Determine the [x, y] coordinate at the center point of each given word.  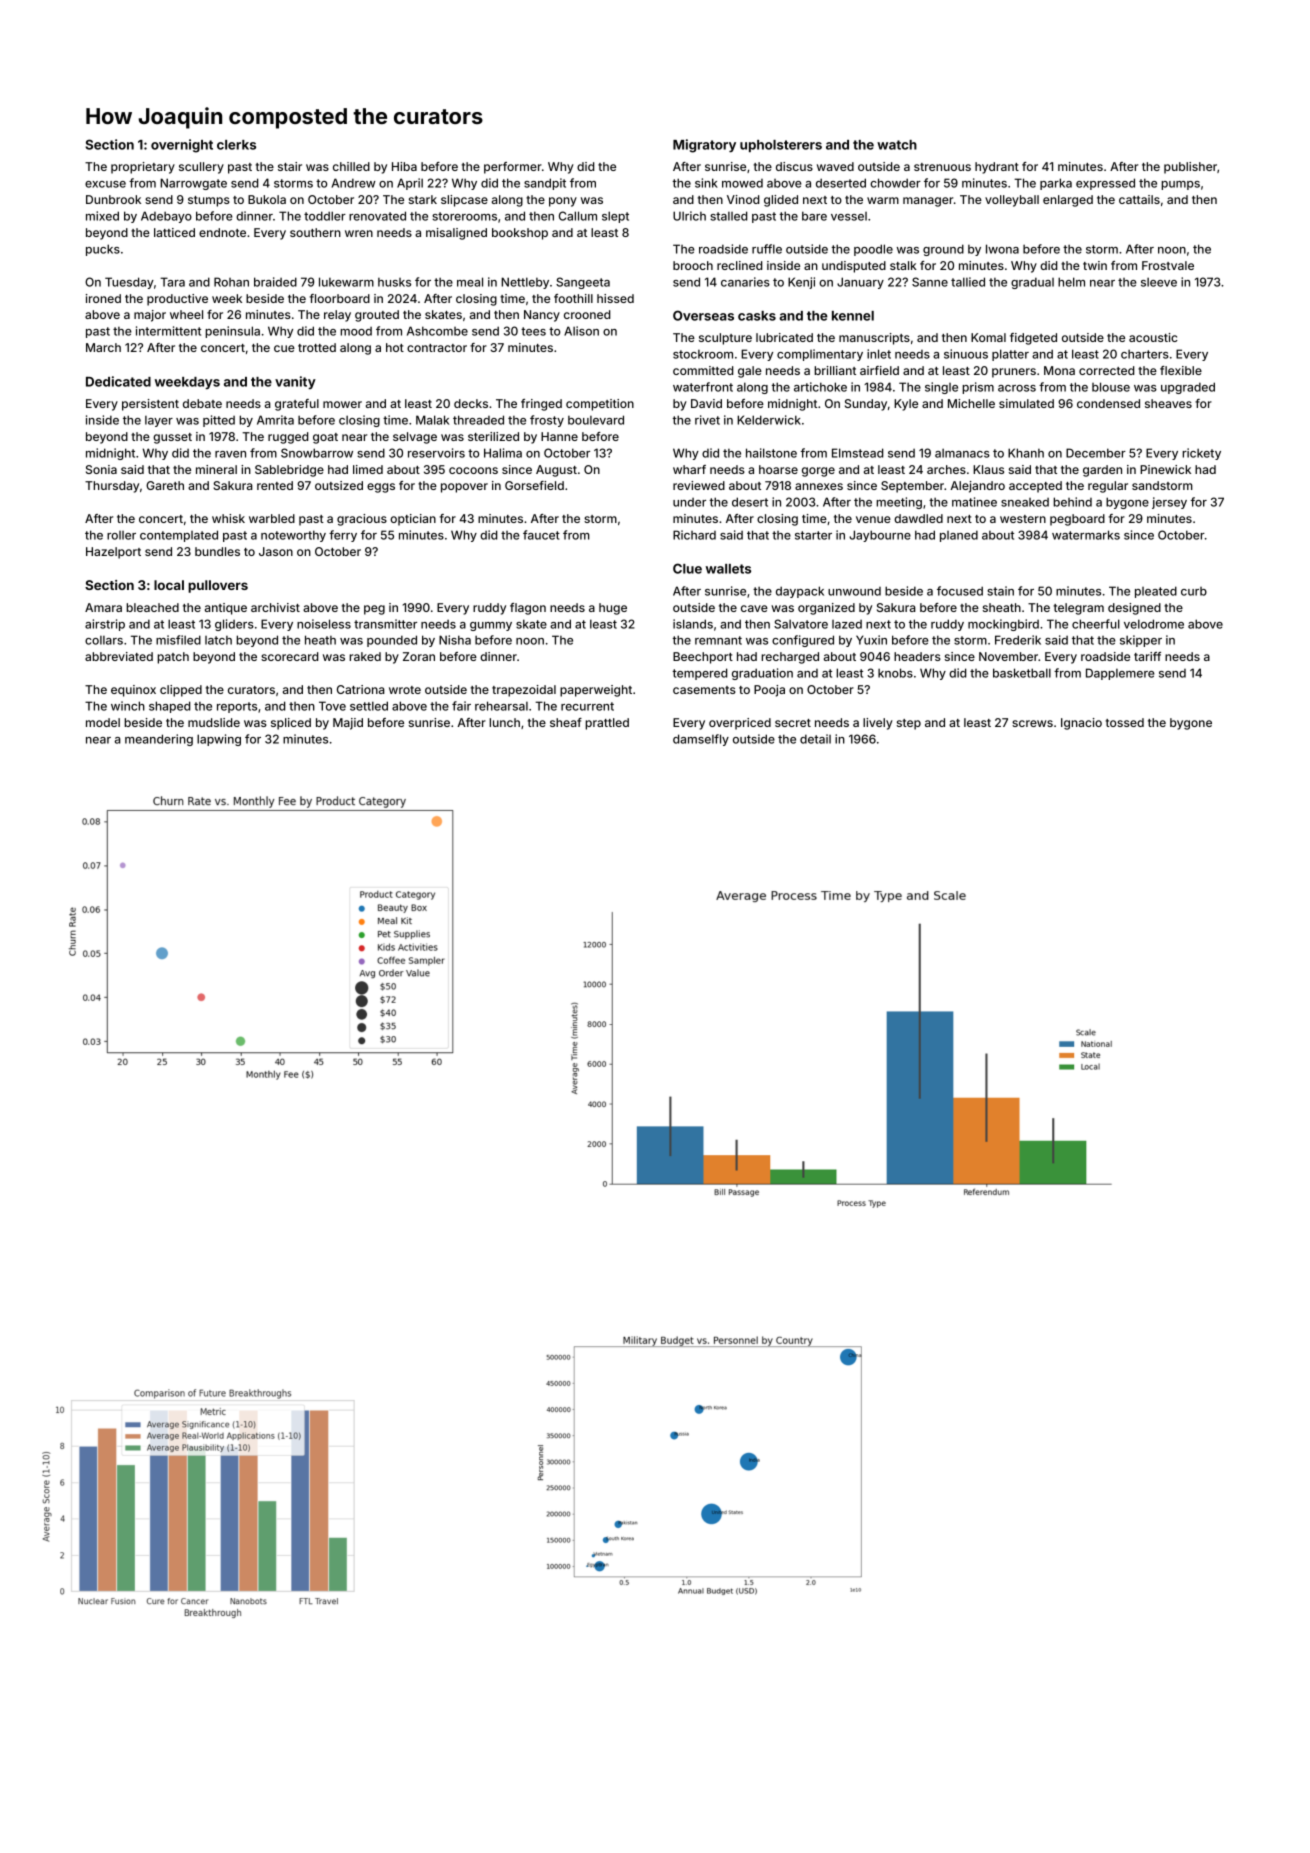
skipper [1141, 641]
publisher [1190, 168]
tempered [700, 674]
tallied [968, 282]
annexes [819, 486]
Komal [988, 337]
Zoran [419, 656]
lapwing [219, 740]
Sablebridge [289, 471]
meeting [899, 503]
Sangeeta [583, 283]
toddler [325, 216]
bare [814, 216]
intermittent [168, 331]
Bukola [267, 199]
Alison [581, 331]
